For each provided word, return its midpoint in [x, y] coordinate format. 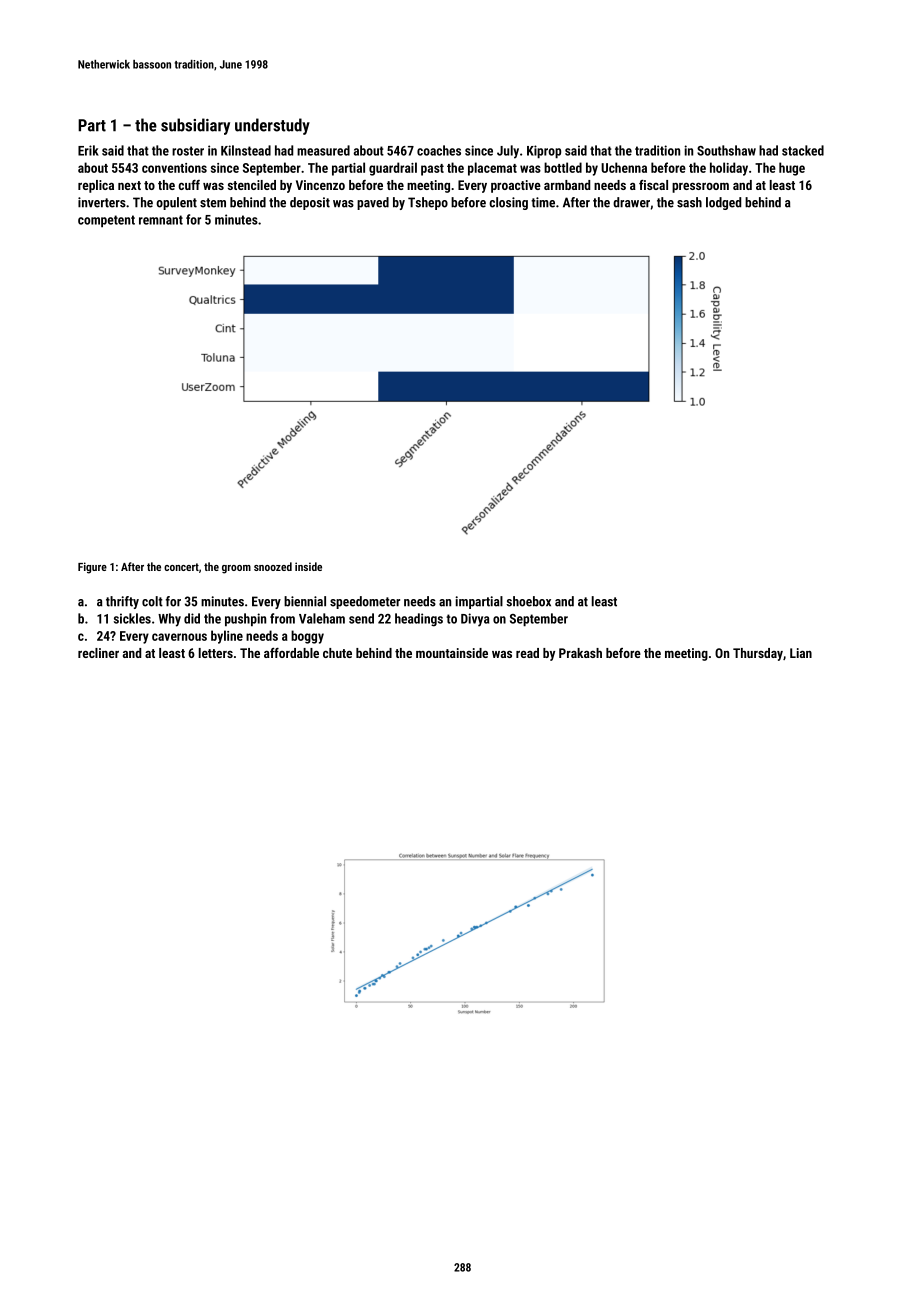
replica [96, 186]
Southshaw [726, 150]
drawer [631, 202]
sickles [132, 618]
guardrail [393, 169]
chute [337, 653]
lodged [723, 203]
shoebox [528, 601]
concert [181, 567]
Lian [801, 653]
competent [106, 221]
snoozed [273, 566]
